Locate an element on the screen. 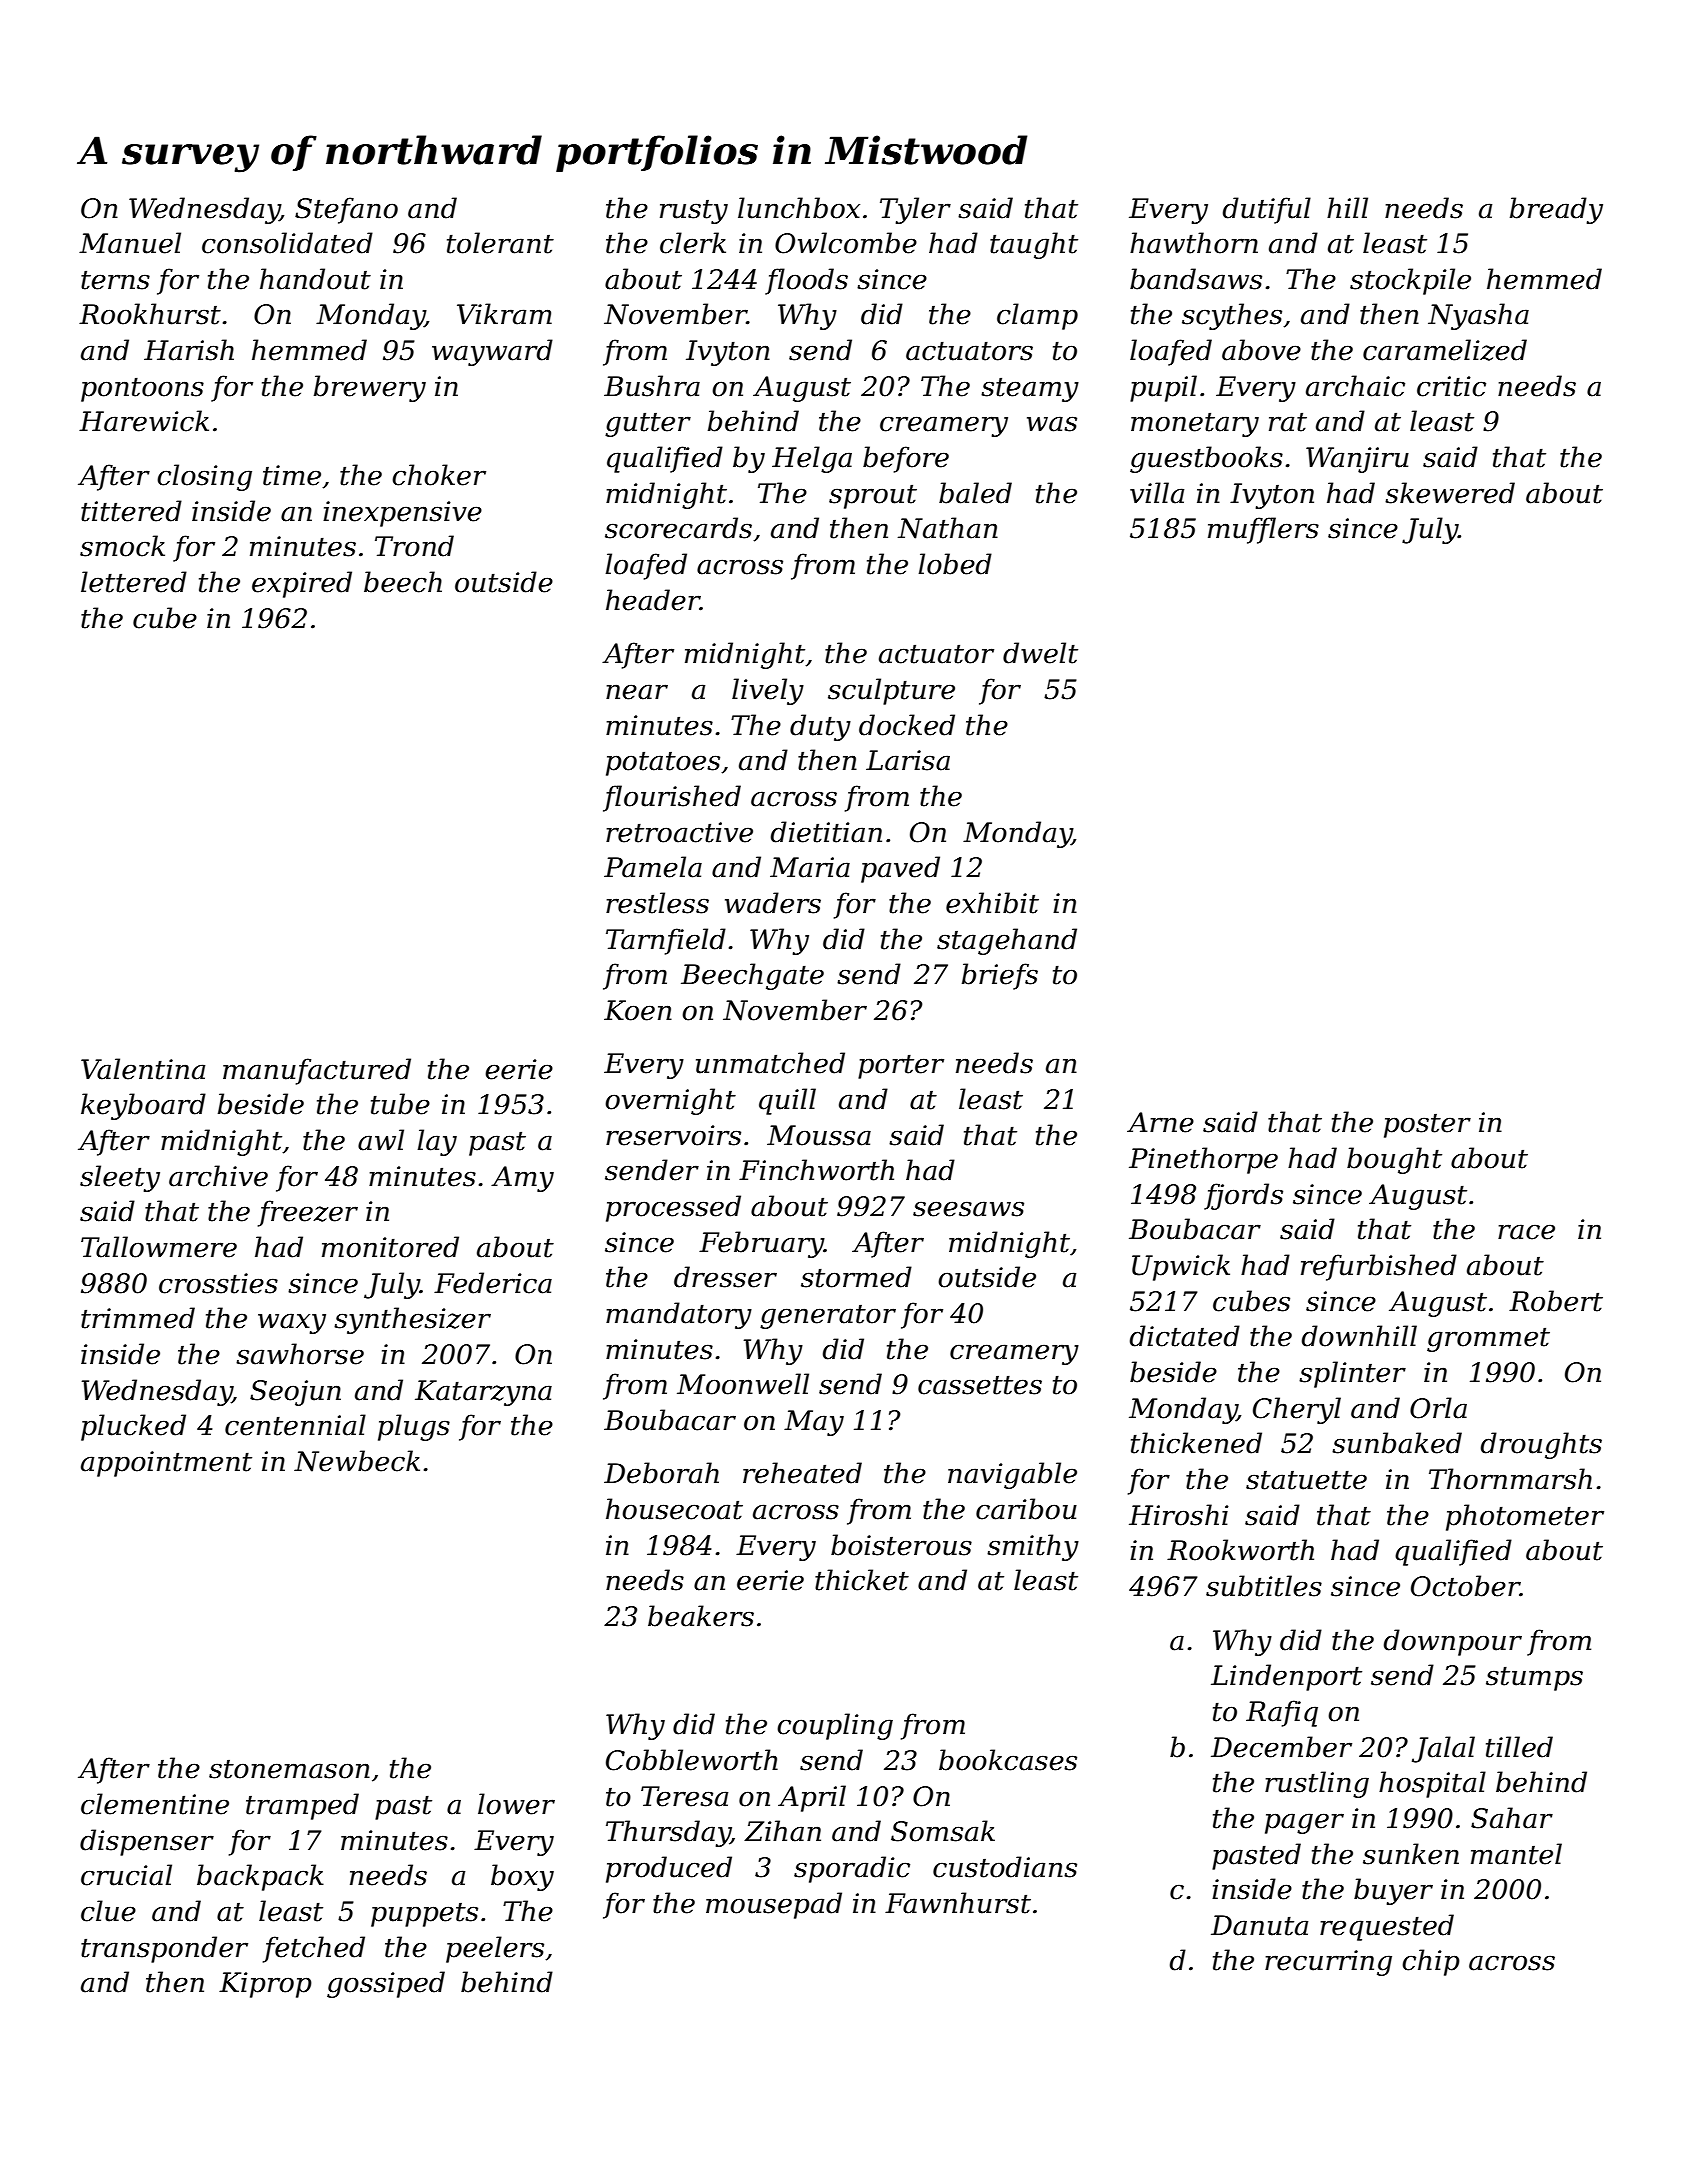 Image resolution: width=1683 pixels, height=2178 pixels. appointment is located at coordinates (166, 1464).
